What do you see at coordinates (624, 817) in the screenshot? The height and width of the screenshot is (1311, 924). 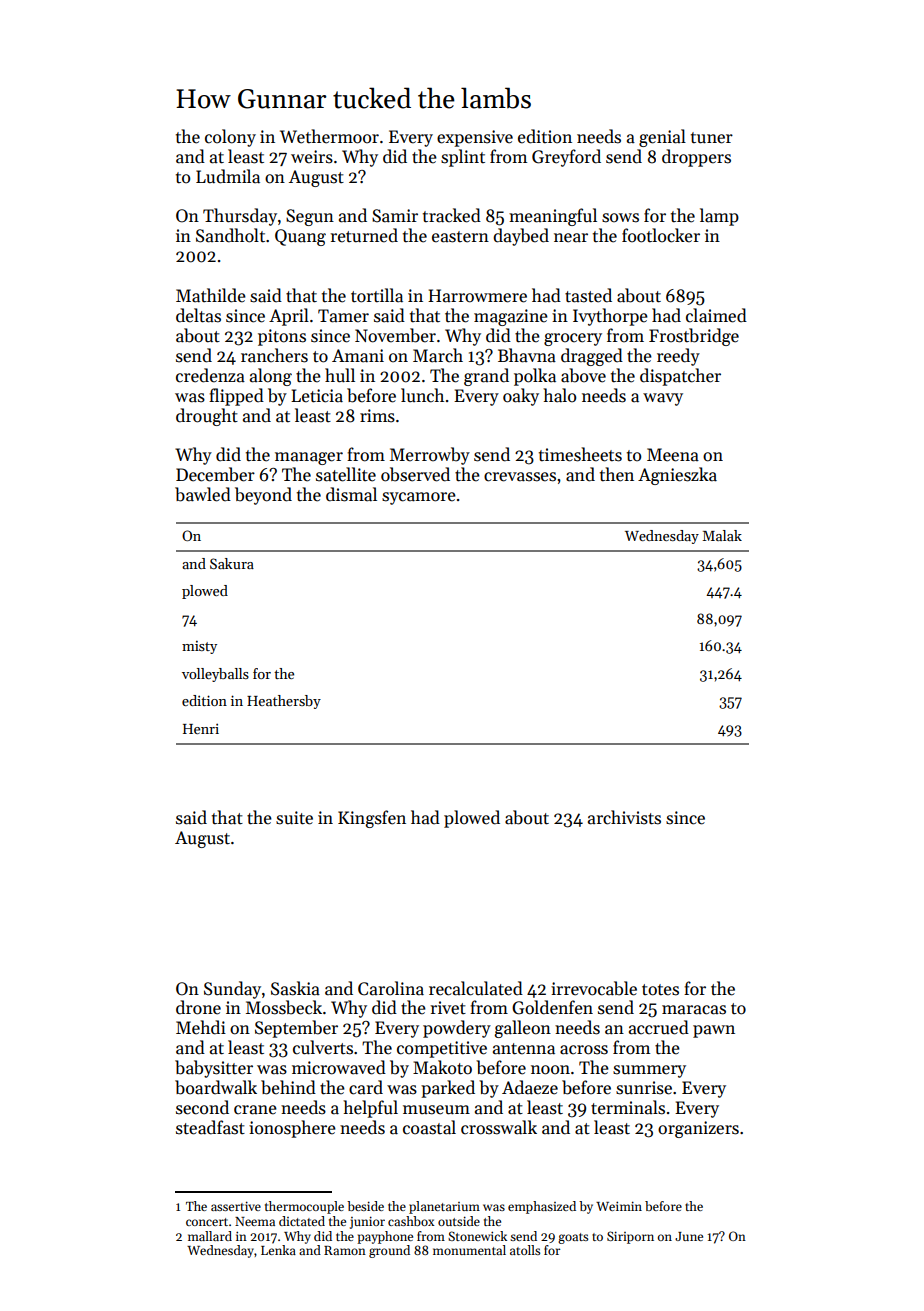 I see `archivists` at bounding box center [624, 817].
